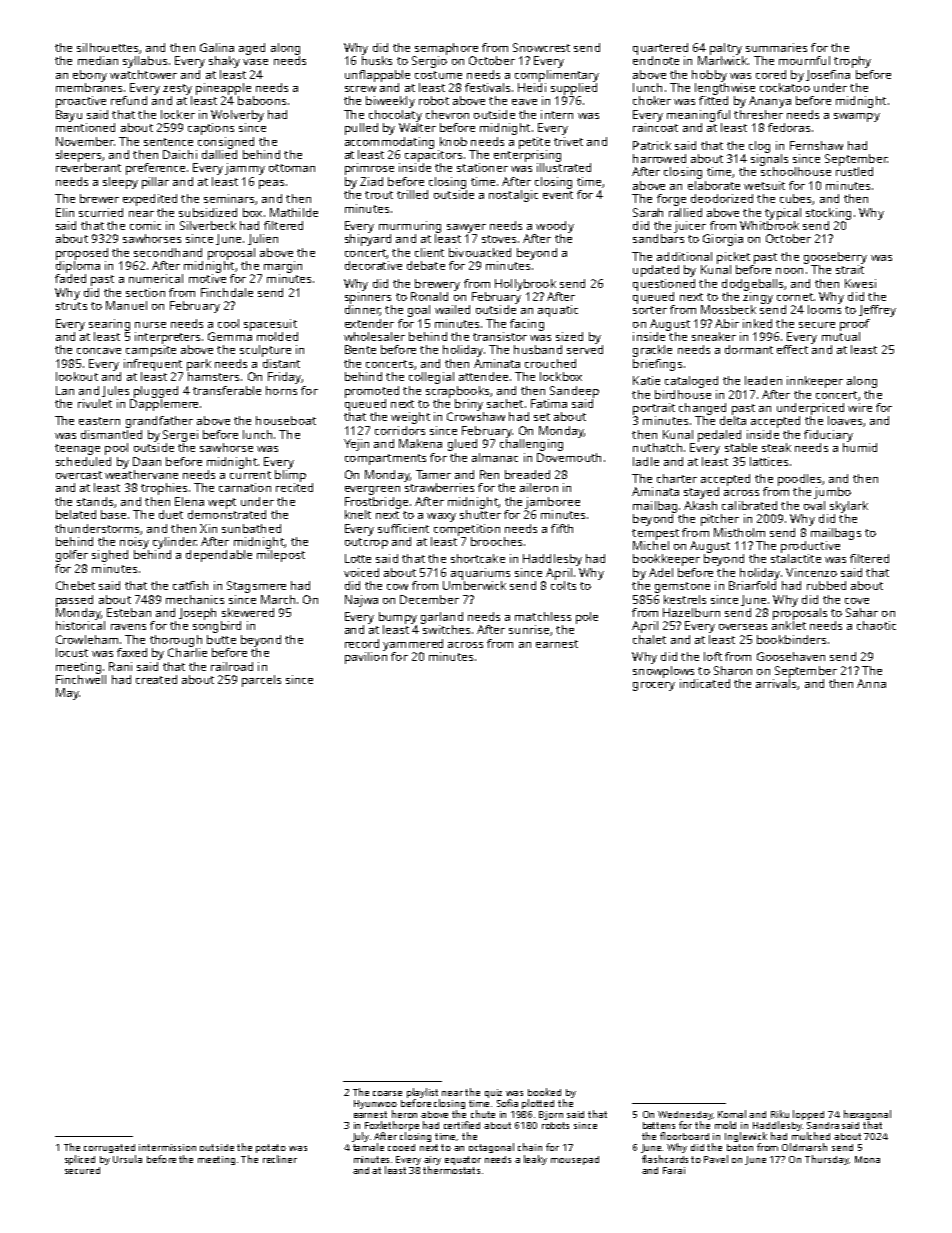 This screenshot has width=952, height=1233. Describe the element at coordinates (871, 683) in the screenshot. I see `Anna` at that location.
